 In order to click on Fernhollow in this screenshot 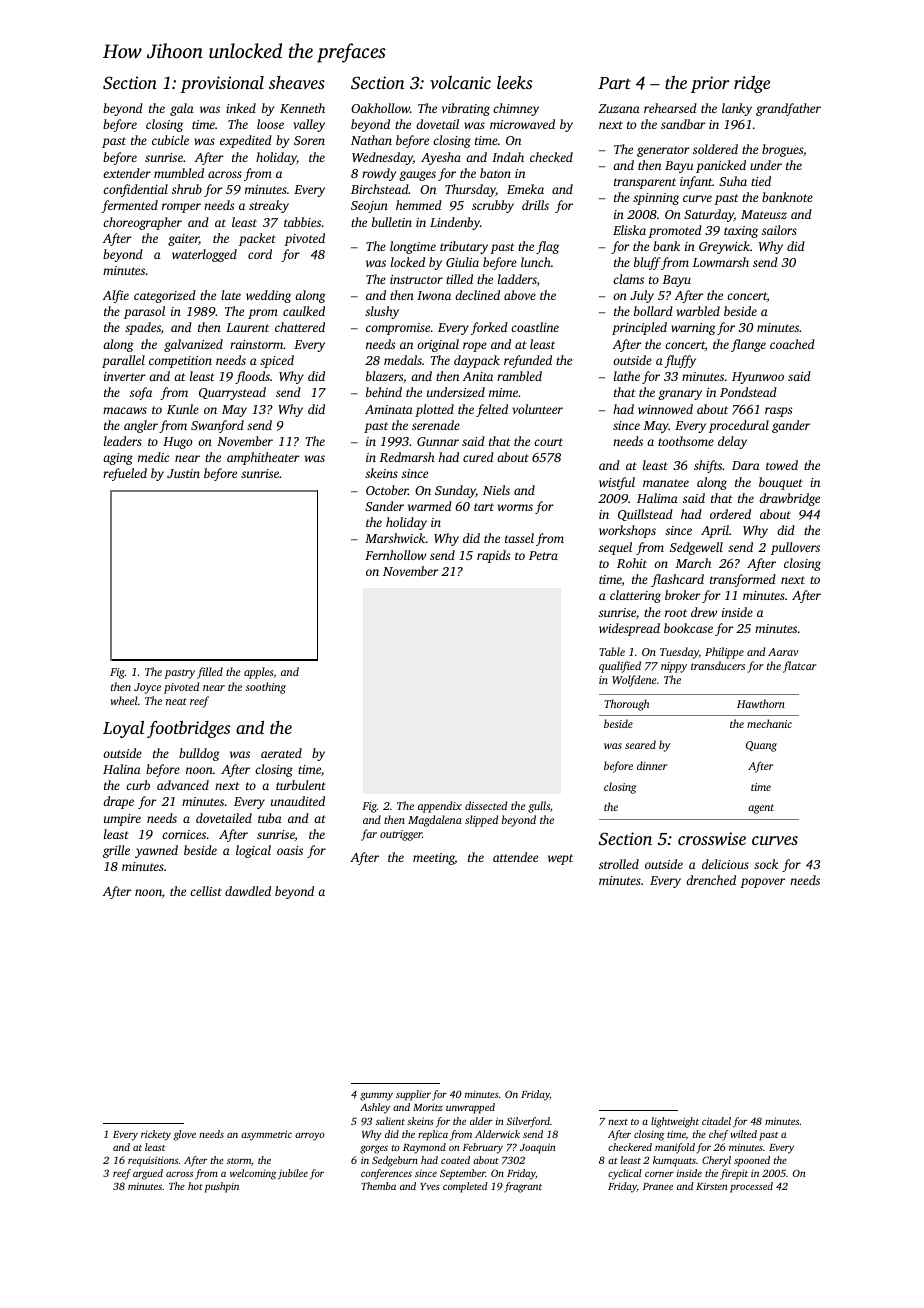, I will do `click(395, 555)`.
